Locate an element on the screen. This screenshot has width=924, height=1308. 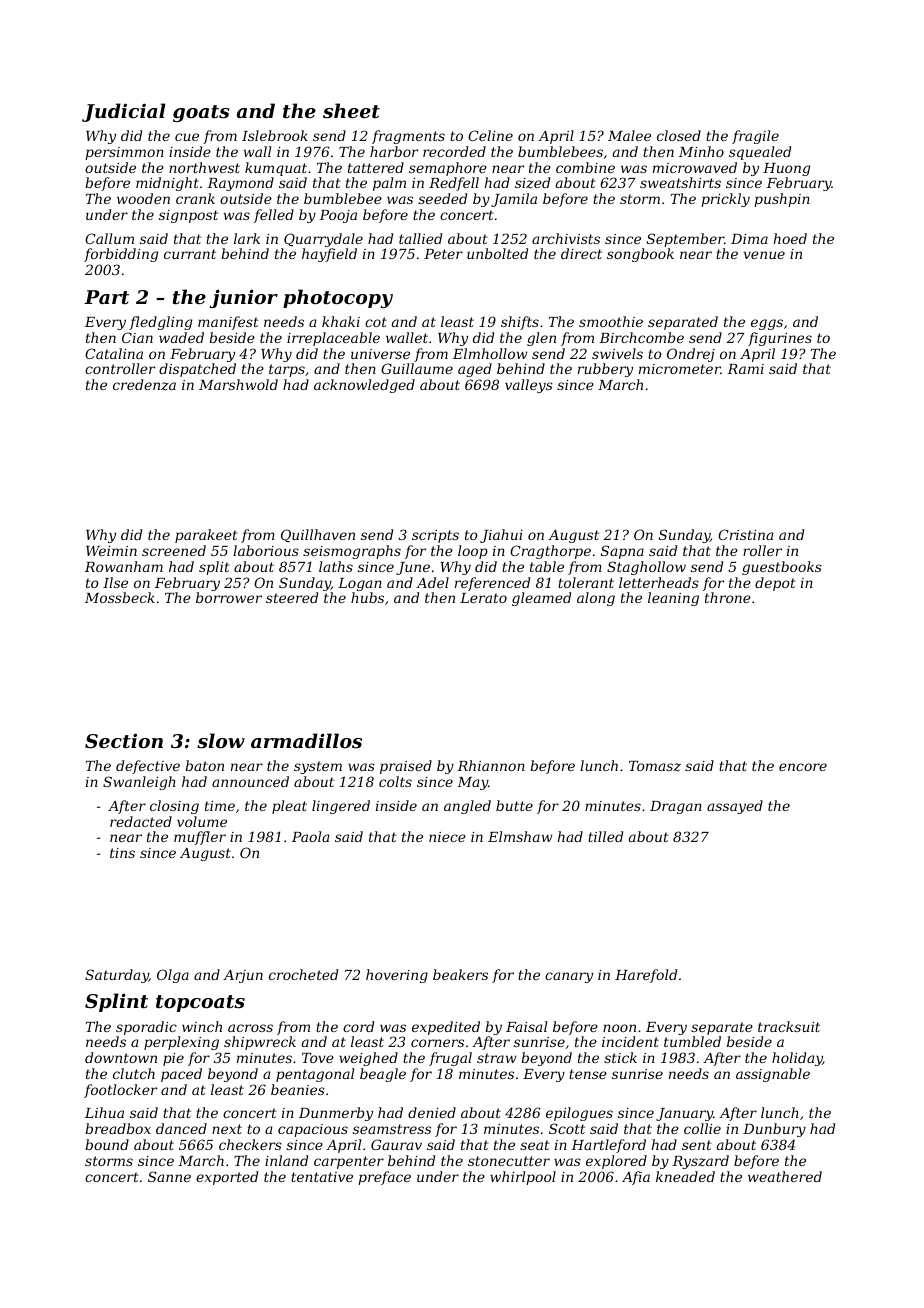
tracksuit is located at coordinates (789, 1026).
